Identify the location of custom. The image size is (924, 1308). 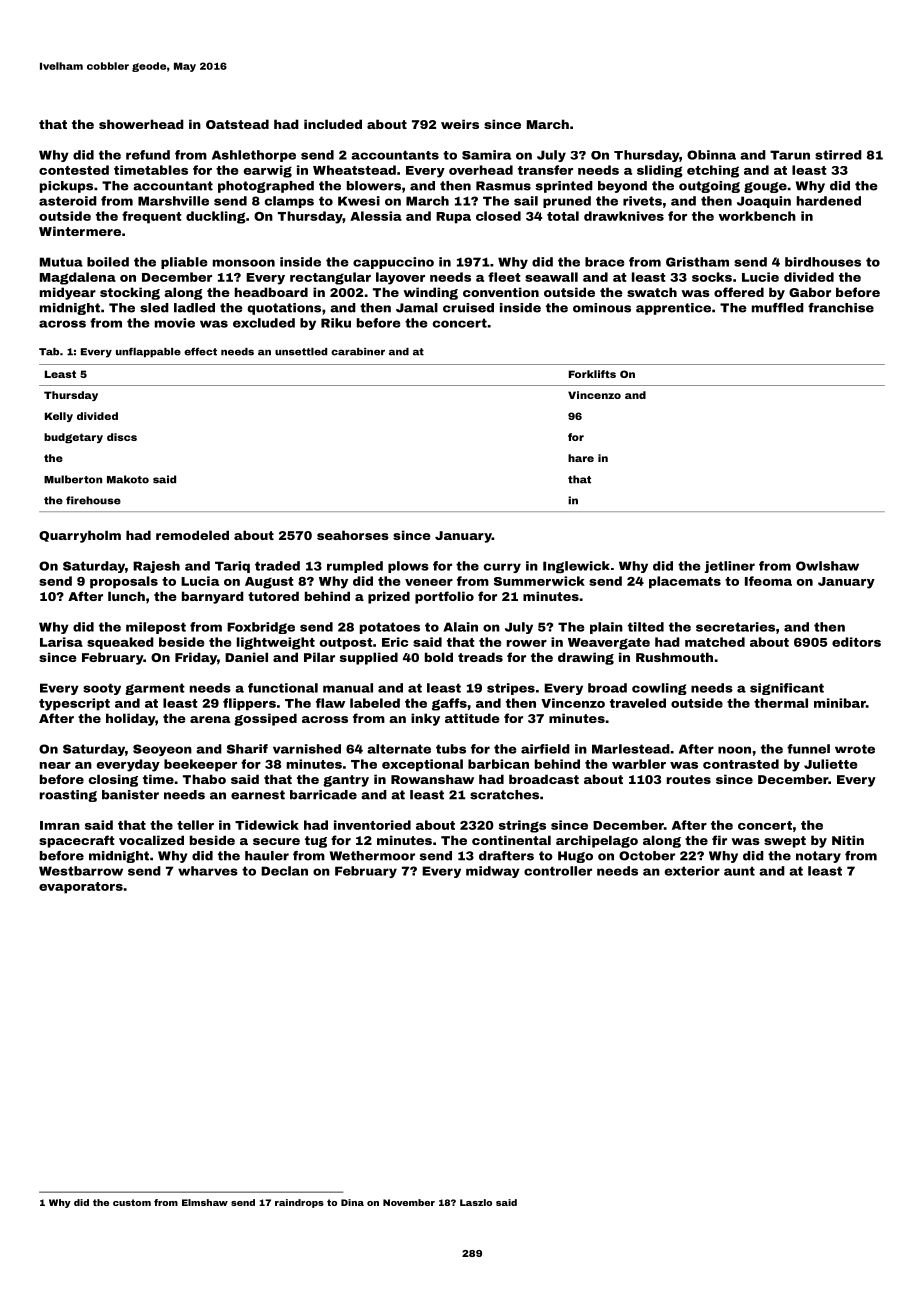
(132, 1202).
